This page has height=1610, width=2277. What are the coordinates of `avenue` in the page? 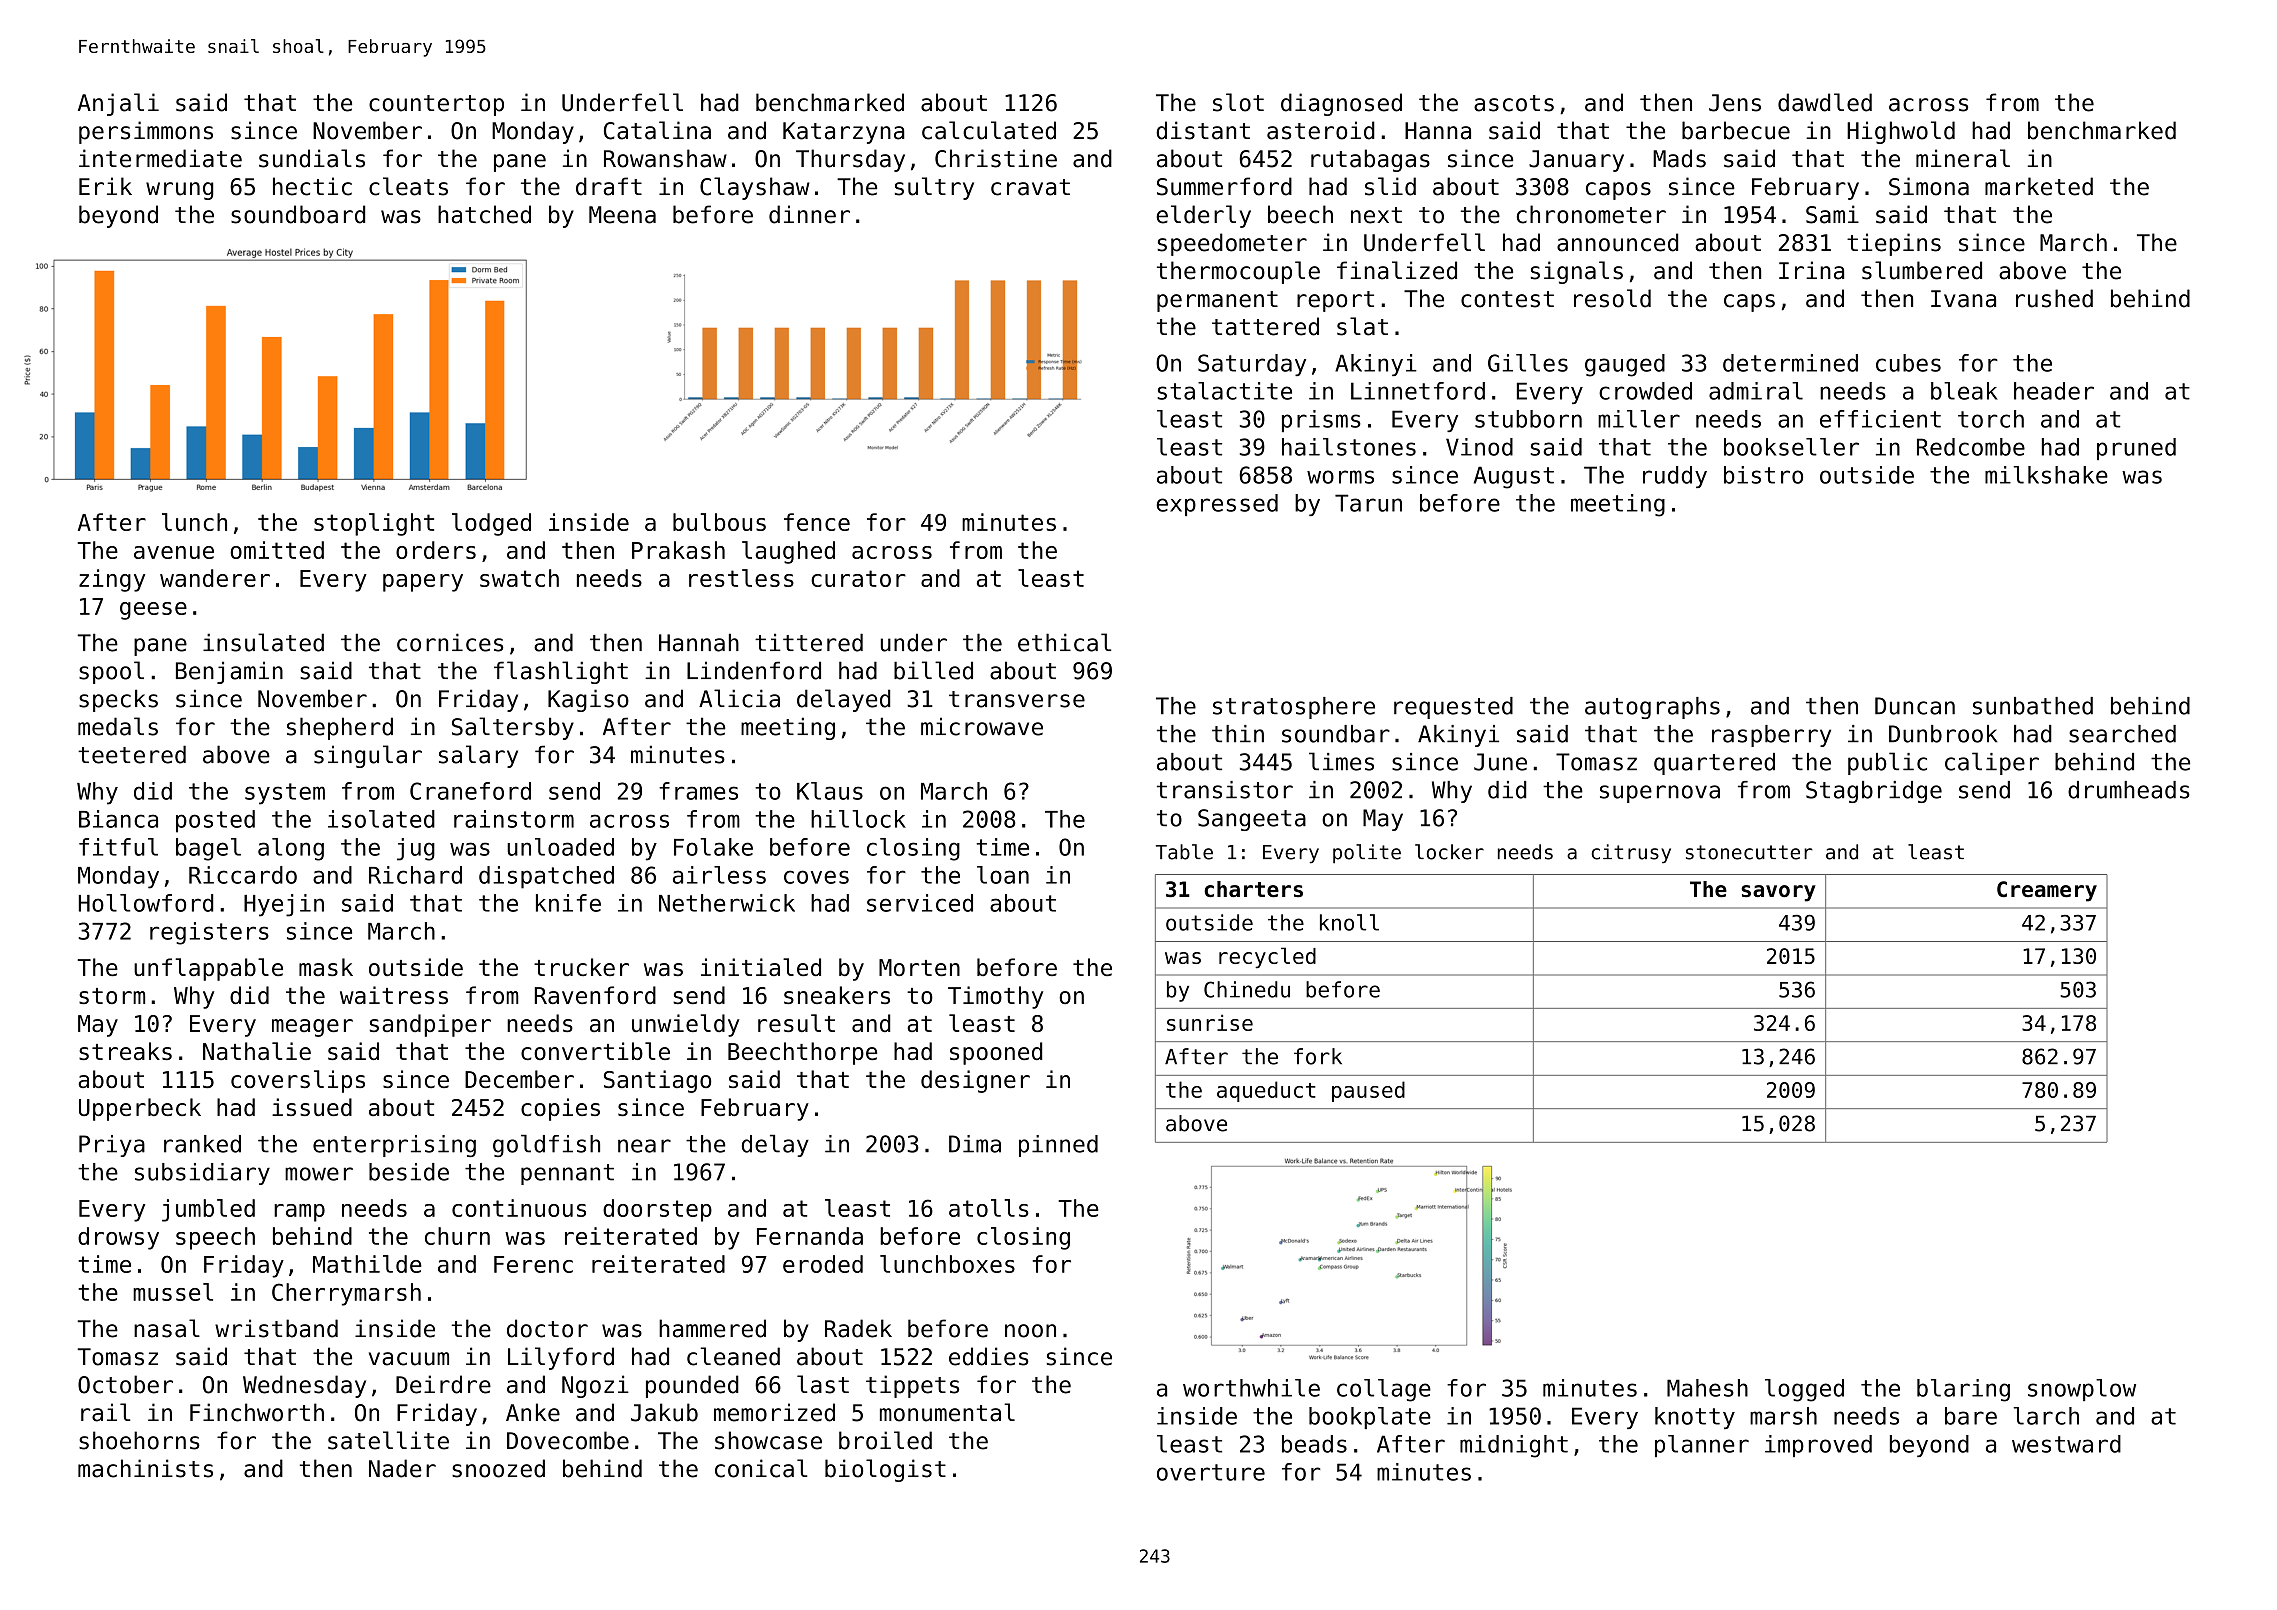 It's located at (174, 552).
